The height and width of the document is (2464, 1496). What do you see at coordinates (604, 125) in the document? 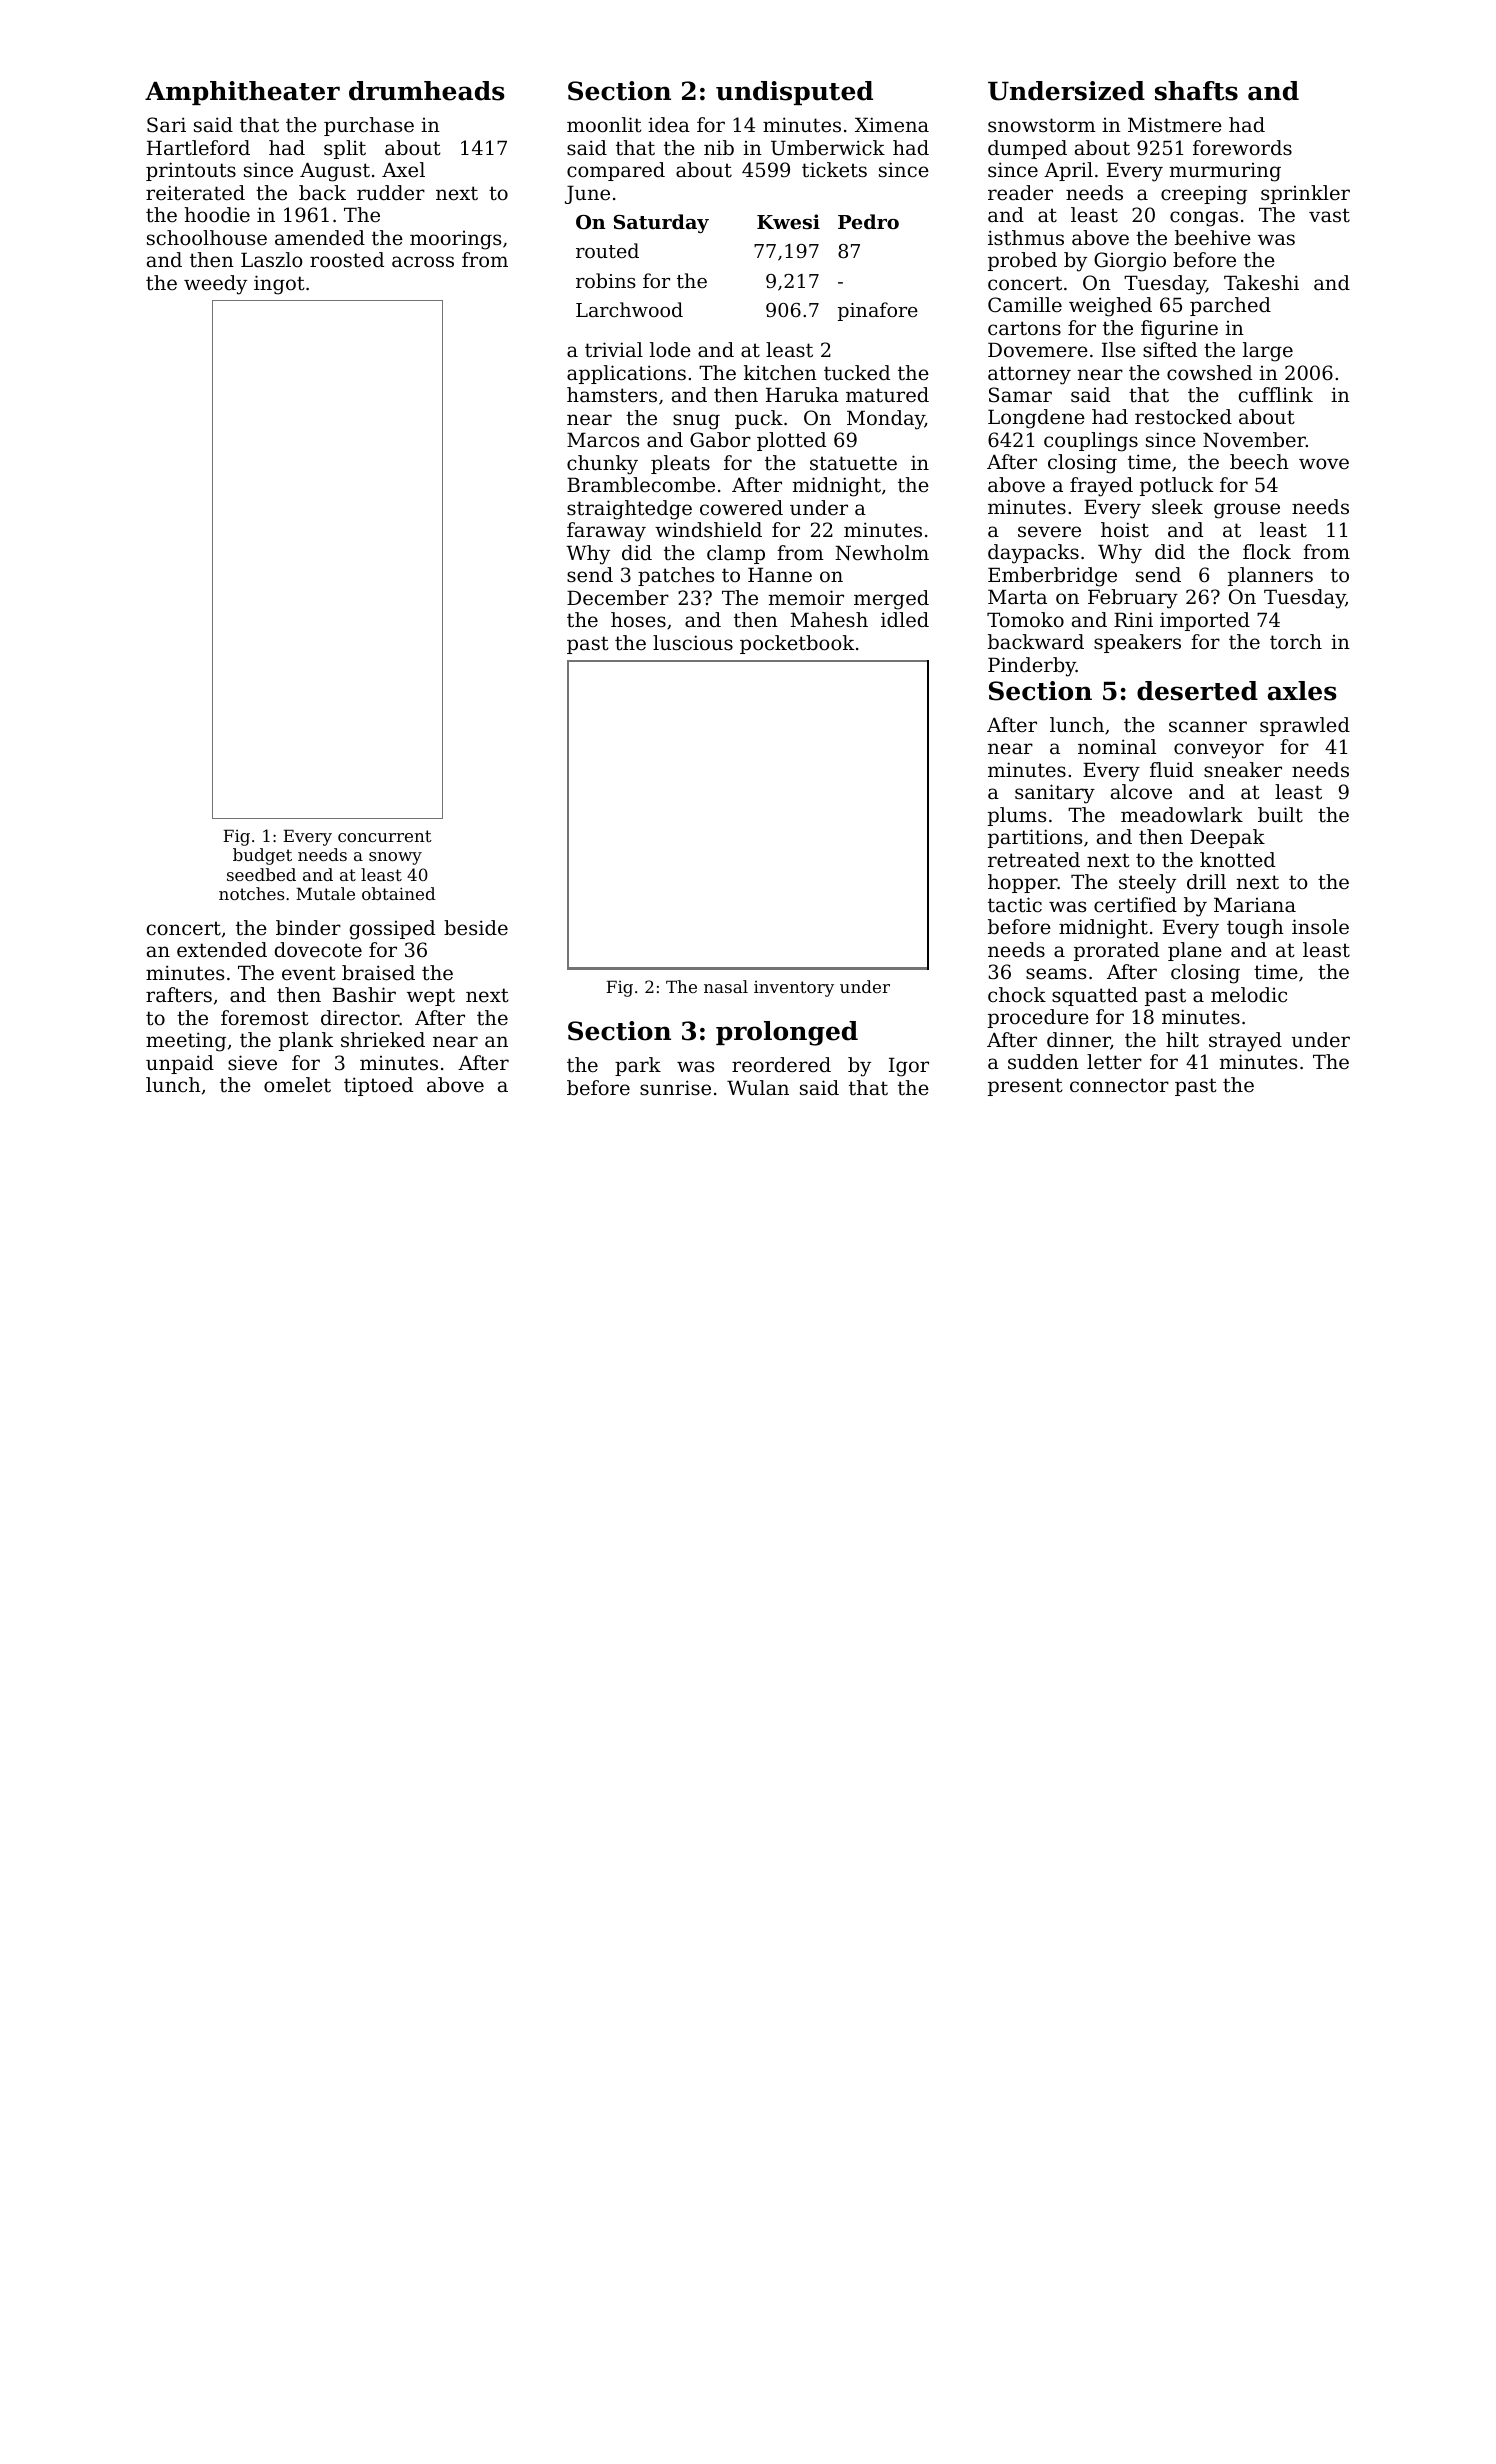
I see `moonlit` at bounding box center [604, 125].
